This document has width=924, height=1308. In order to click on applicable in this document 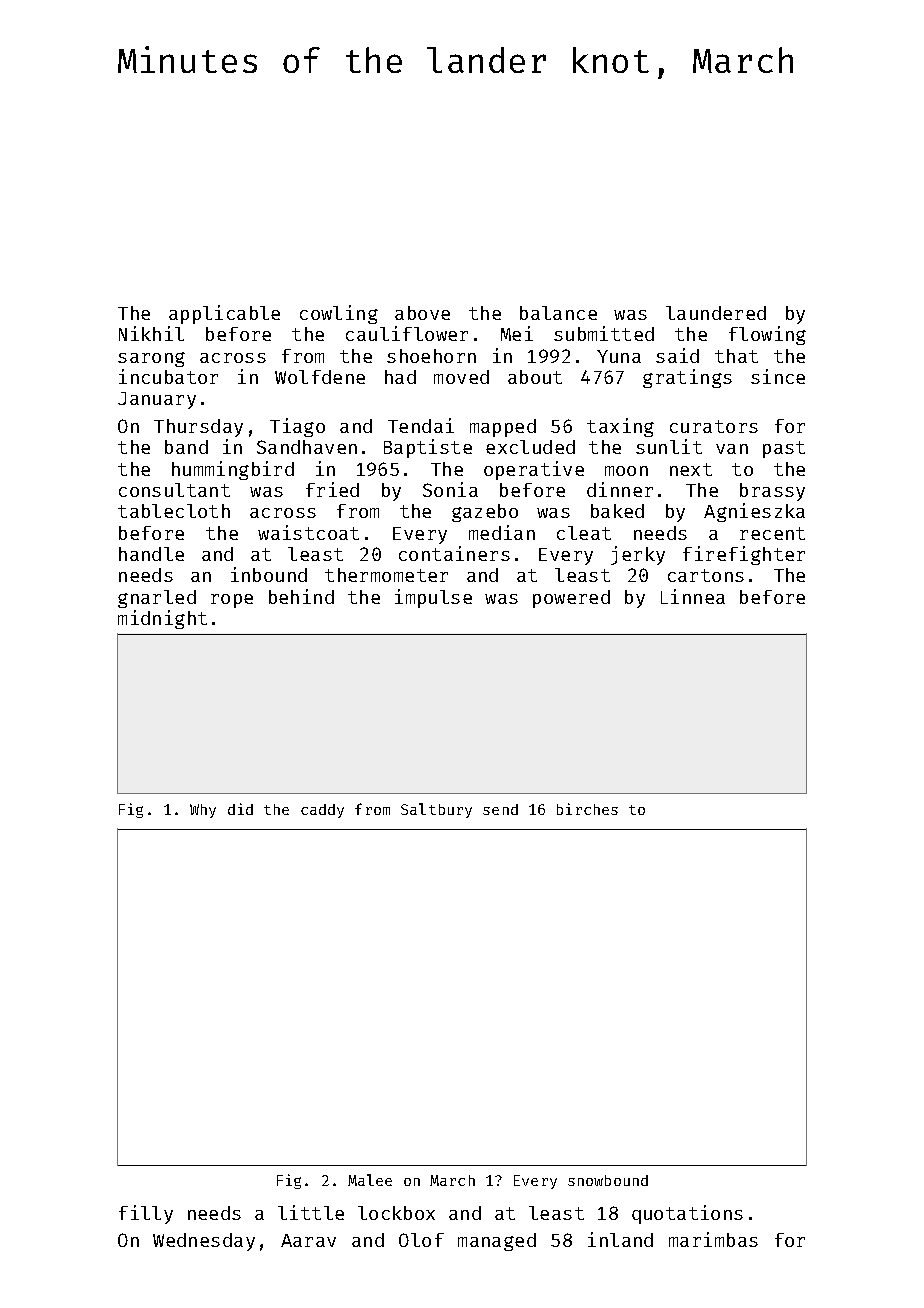, I will do `click(224, 314)`.
